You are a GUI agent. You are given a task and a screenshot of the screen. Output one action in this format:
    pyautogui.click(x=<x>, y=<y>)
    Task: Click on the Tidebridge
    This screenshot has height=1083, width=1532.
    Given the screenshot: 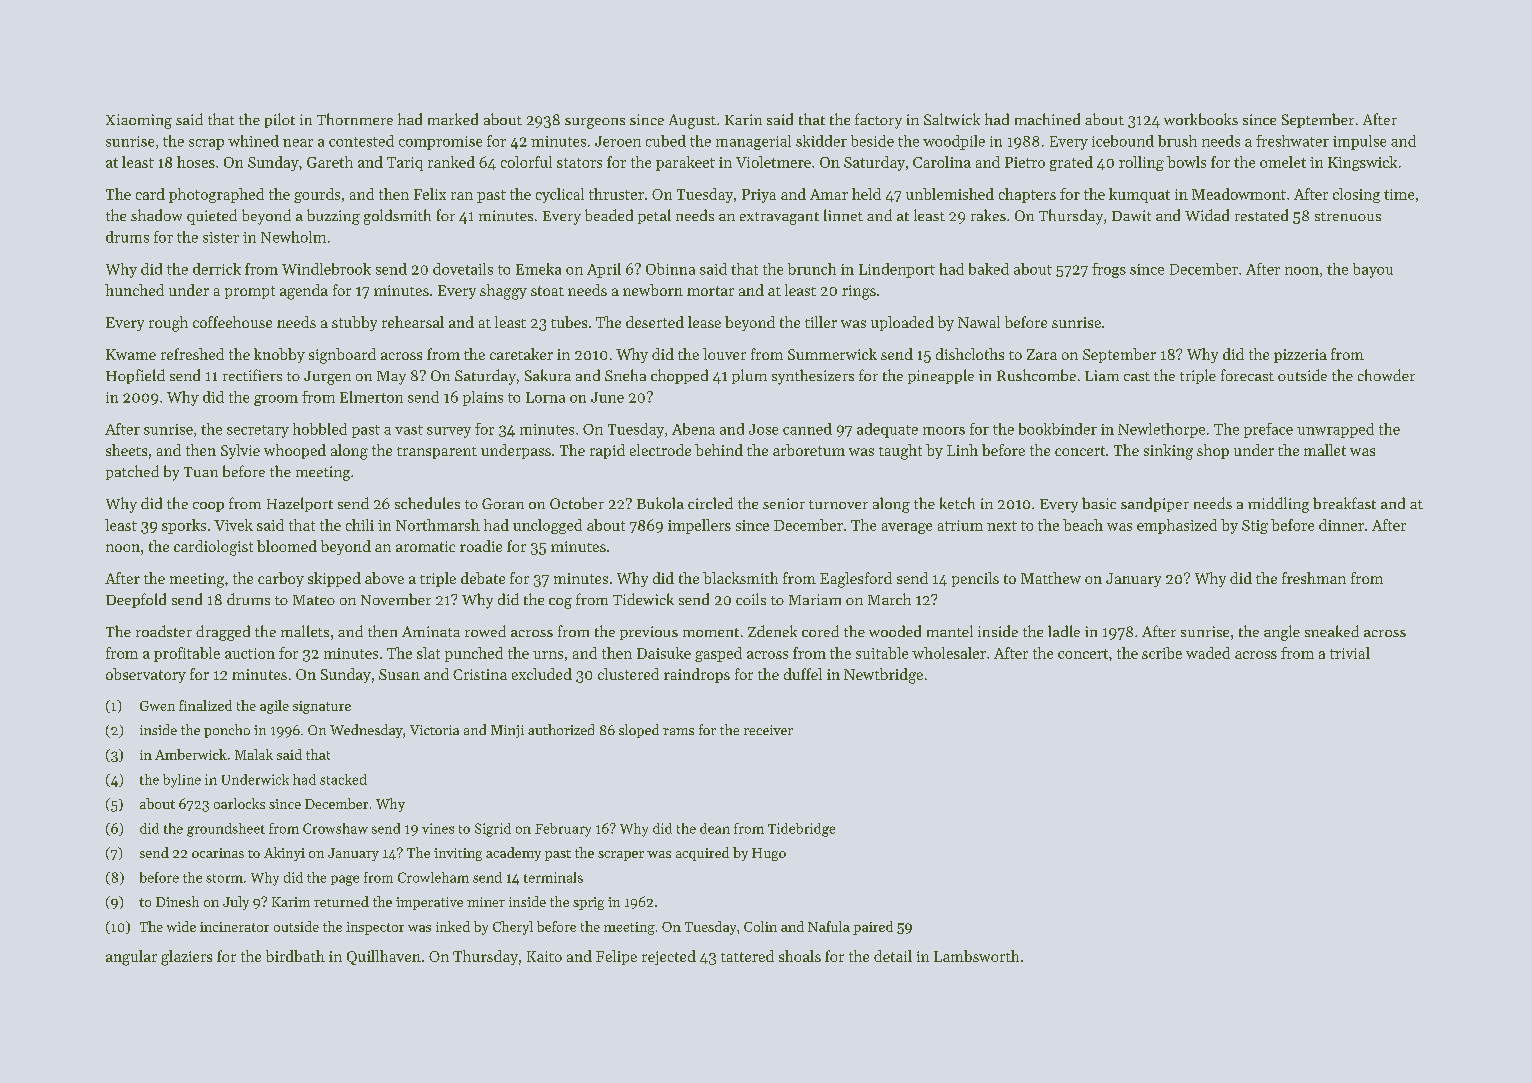 What is the action you would take?
    pyautogui.click(x=801, y=830)
